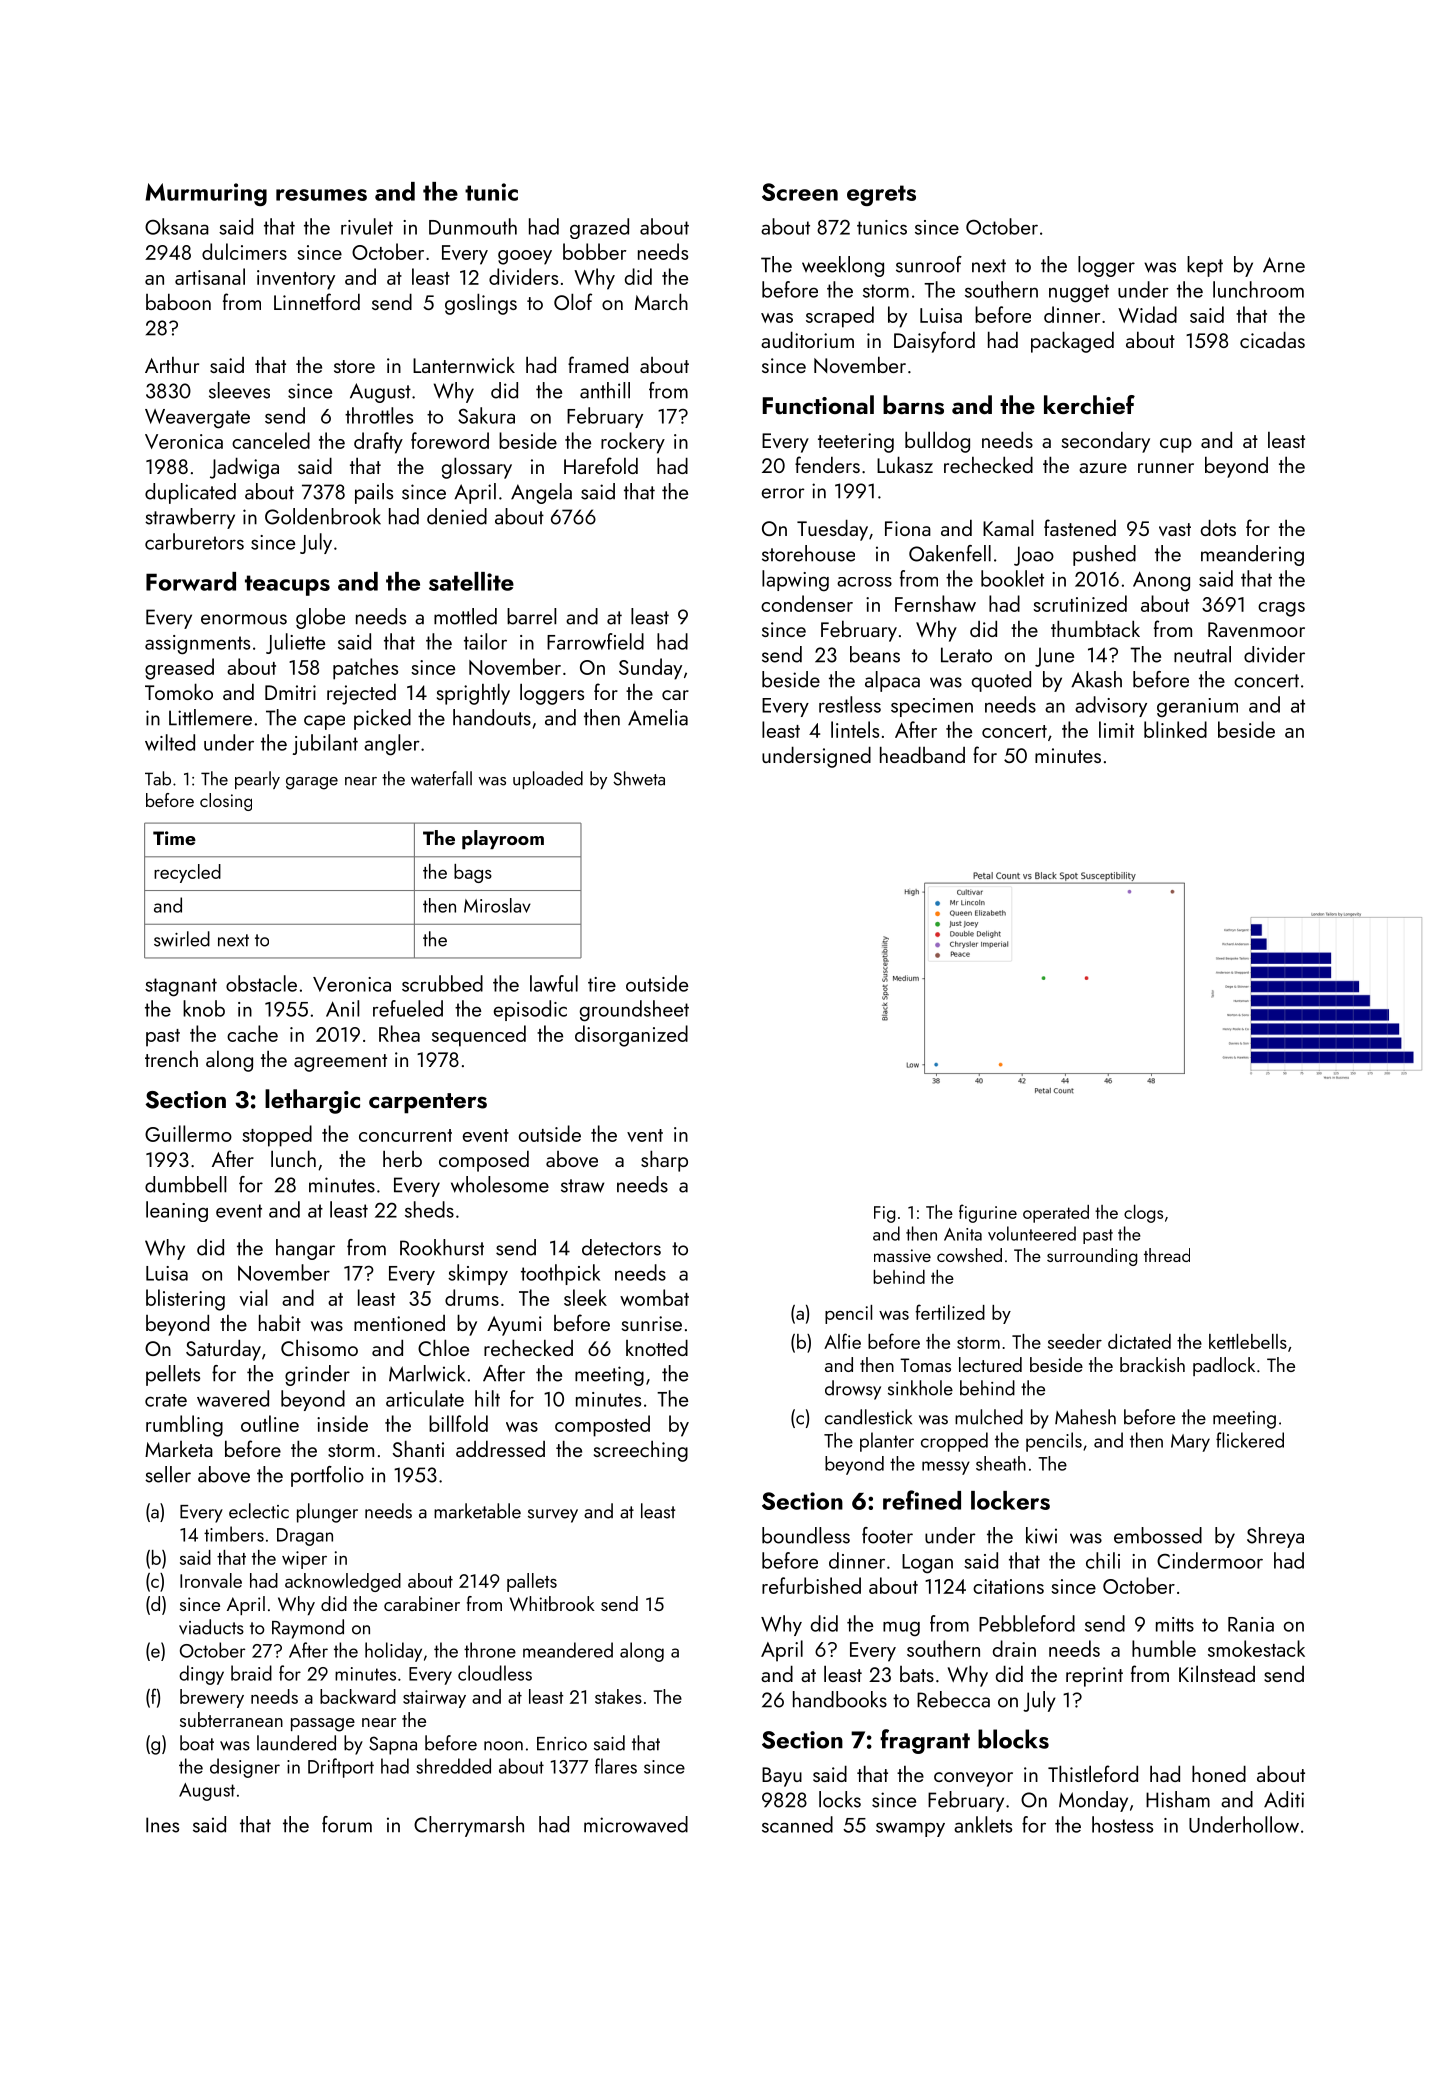  Describe the element at coordinates (317, 301) in the image. I see `Linnetford` at that location.
